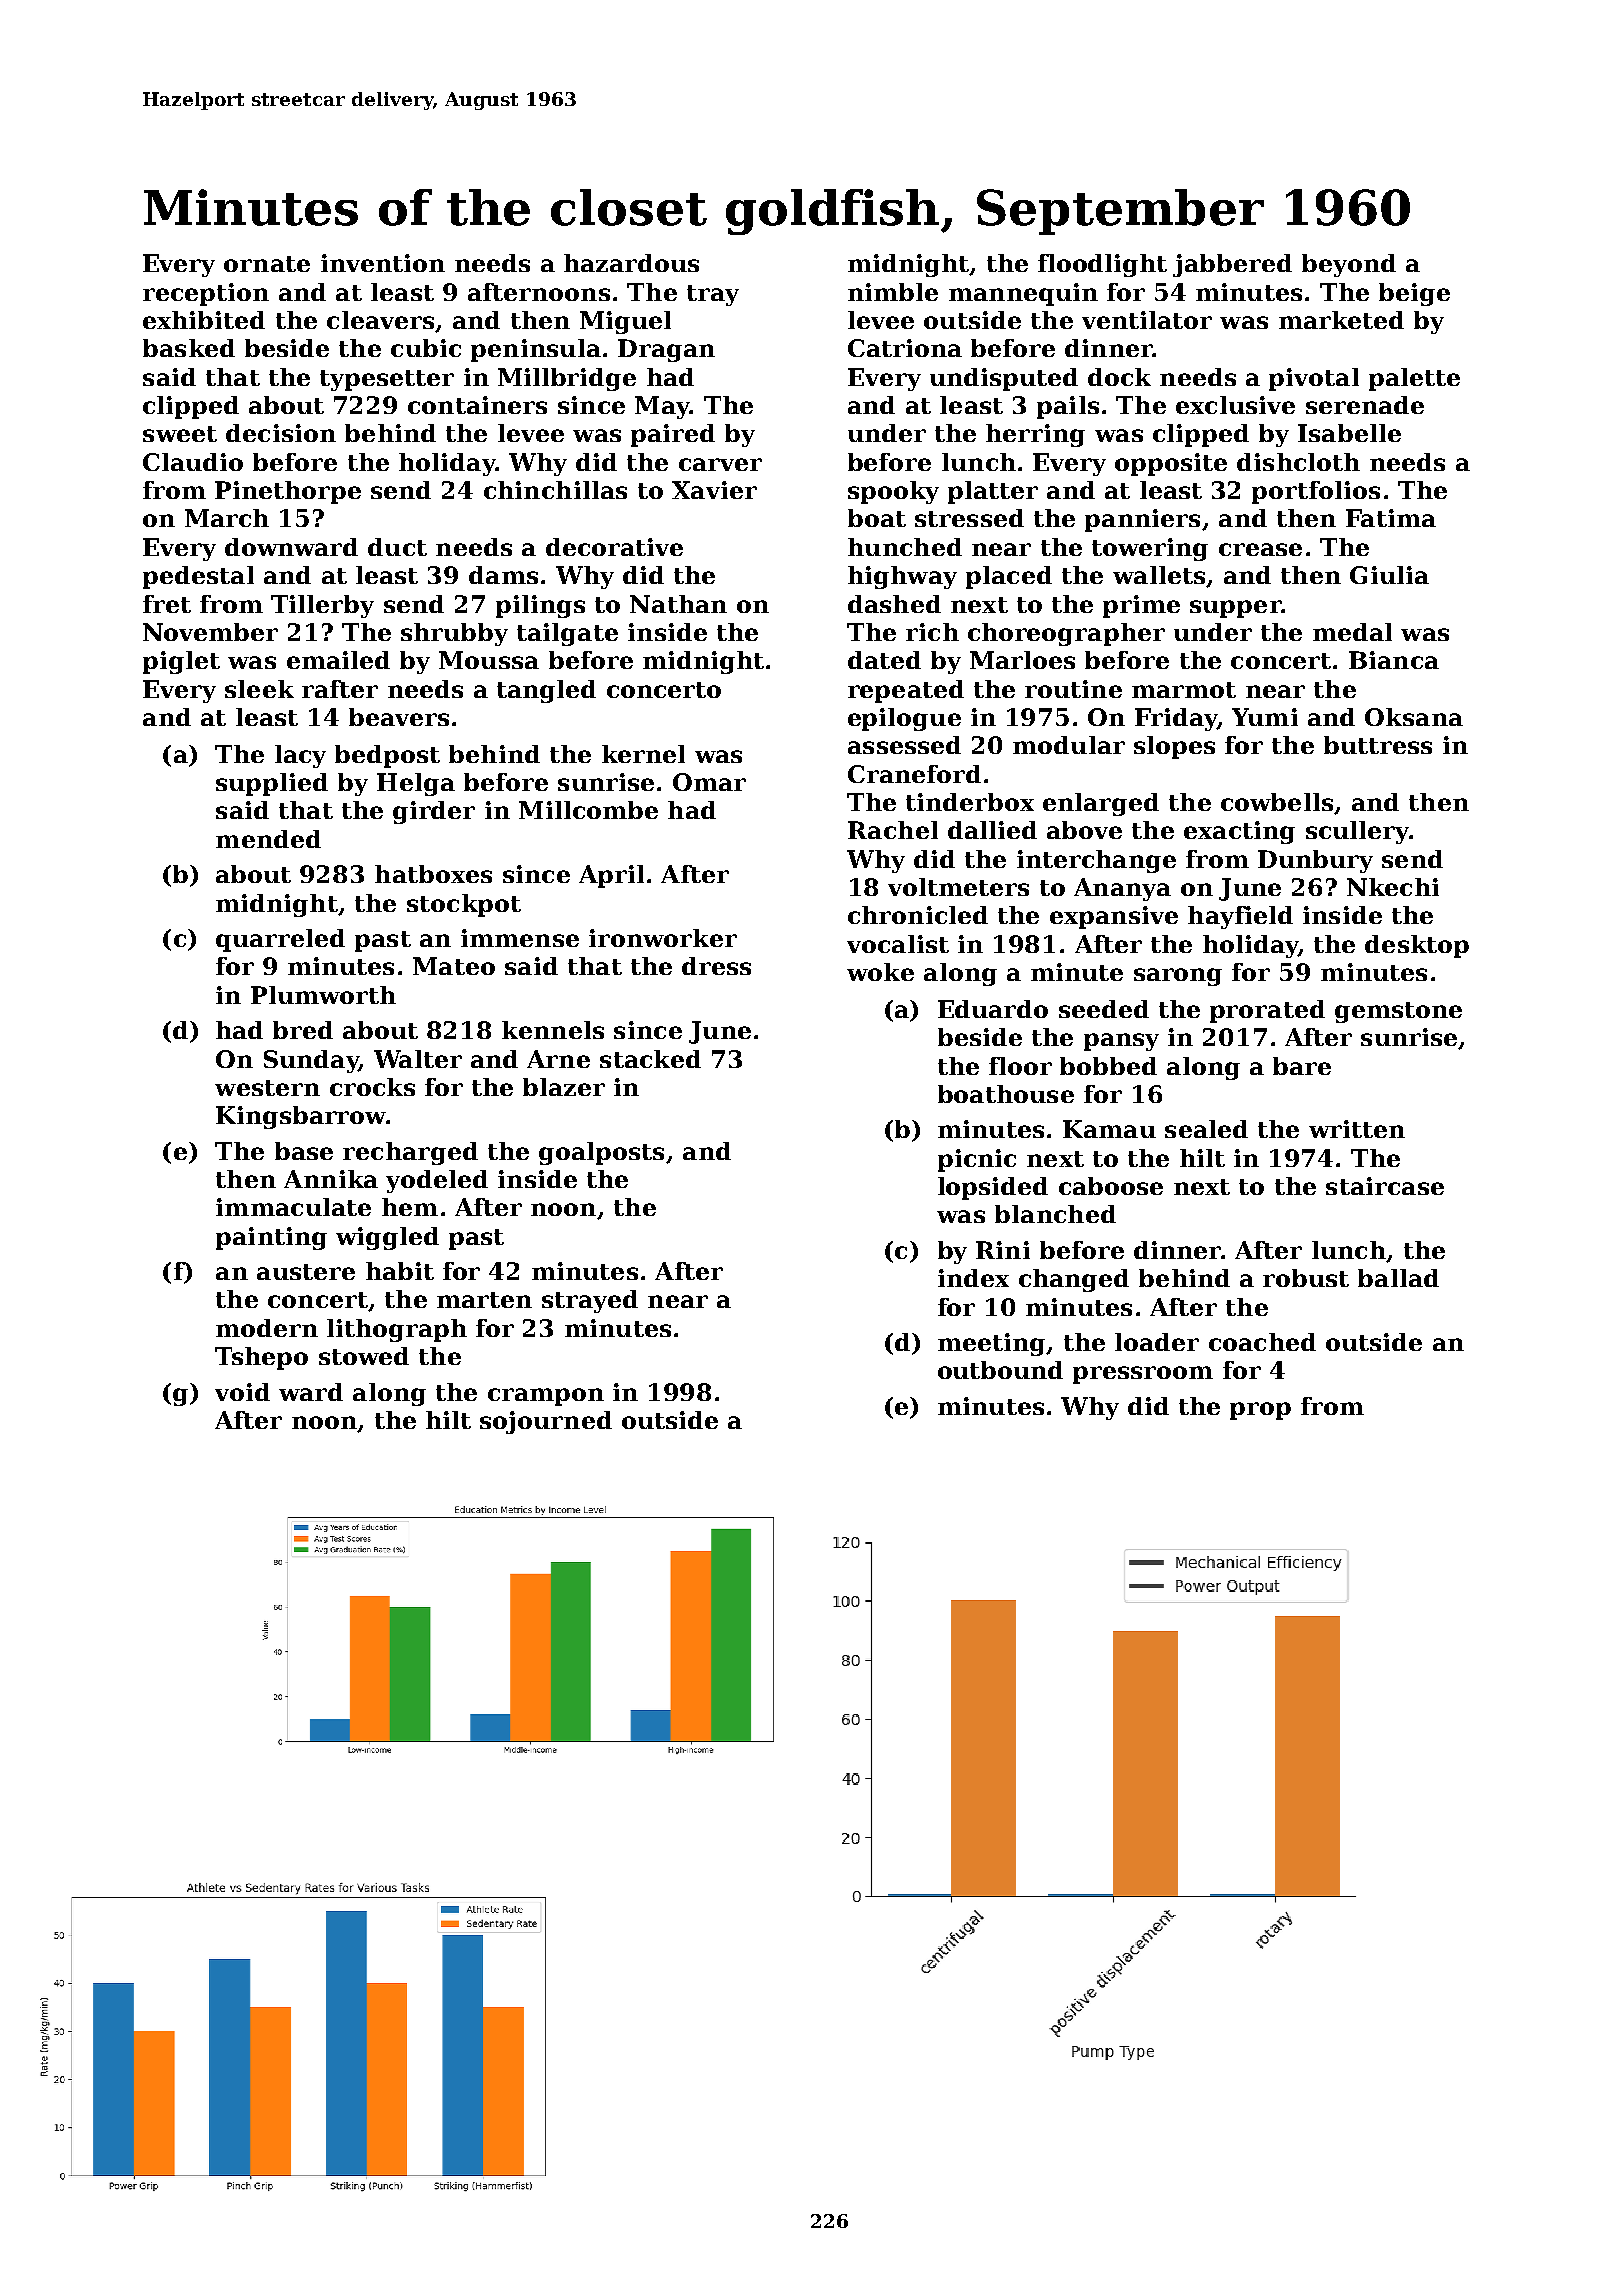 The width and height of the page is (1620, 2292). I want to click on quarreled, so click(280, 940).
